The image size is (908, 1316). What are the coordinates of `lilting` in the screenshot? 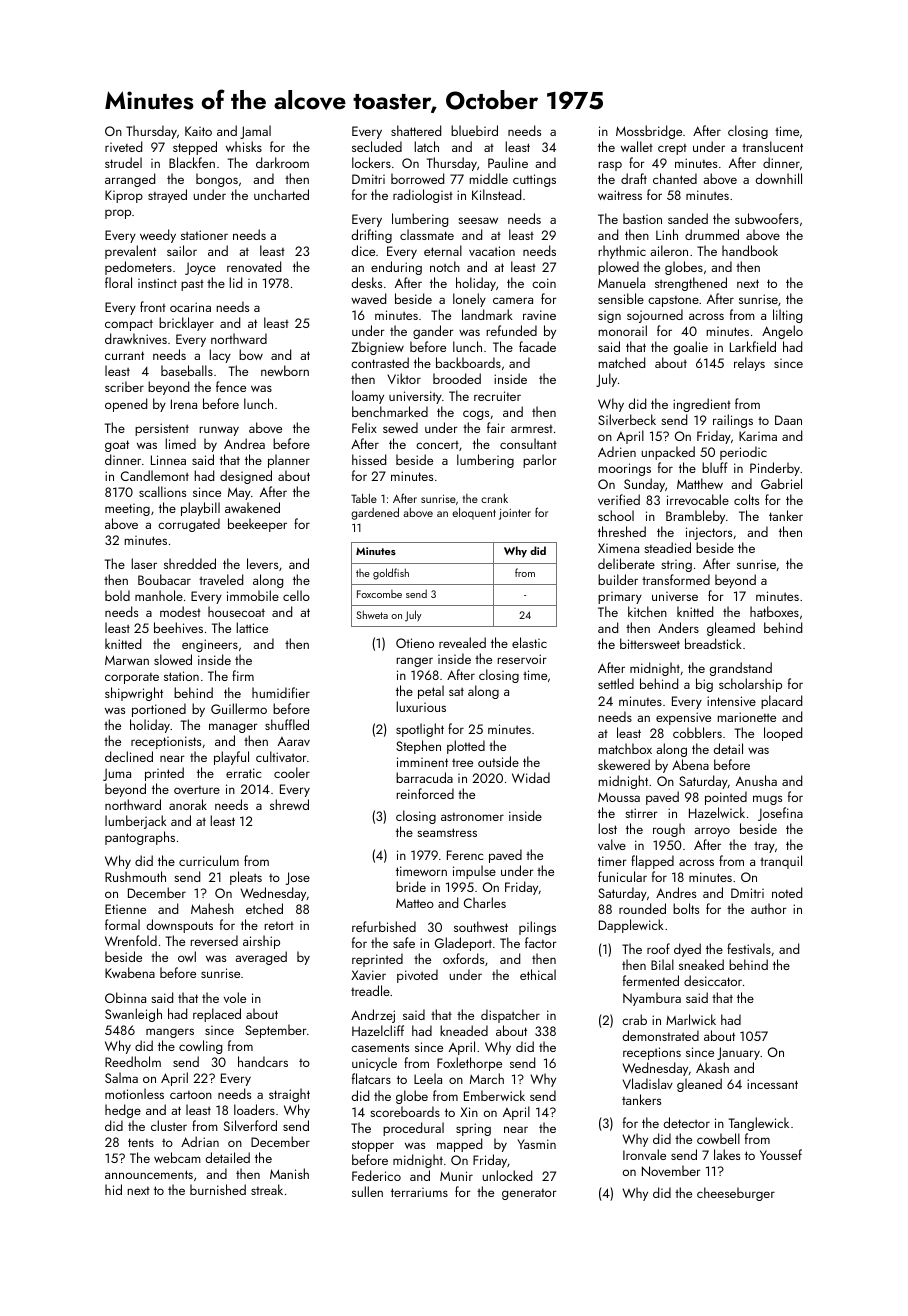 It's located at (787, 316).
